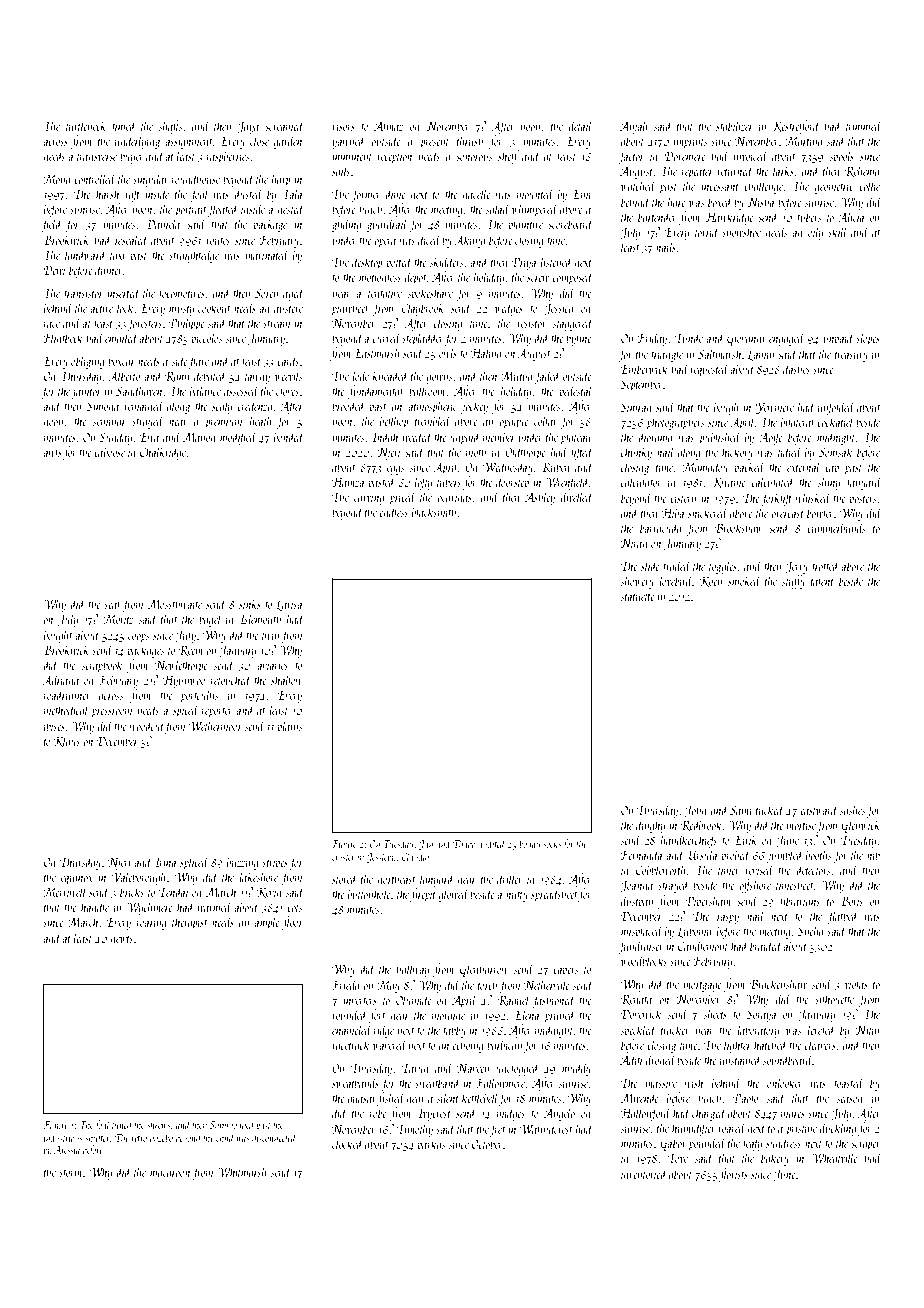  What do you see at coordinates (388, 125) in the screenshot?
I see `Almaz` at bounding box center [388, 125].
